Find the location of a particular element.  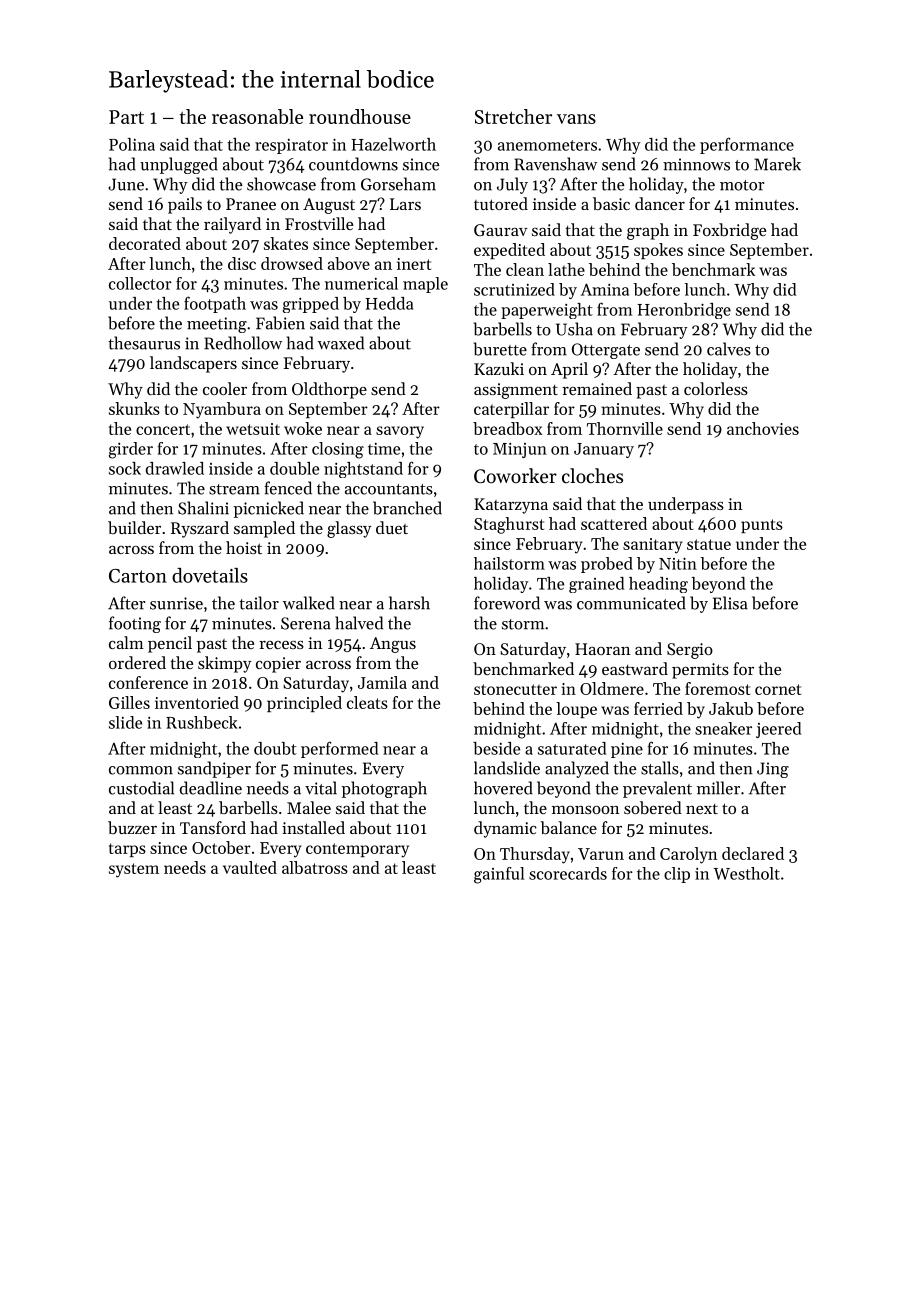

maple is located at coordinates (425, 285).
